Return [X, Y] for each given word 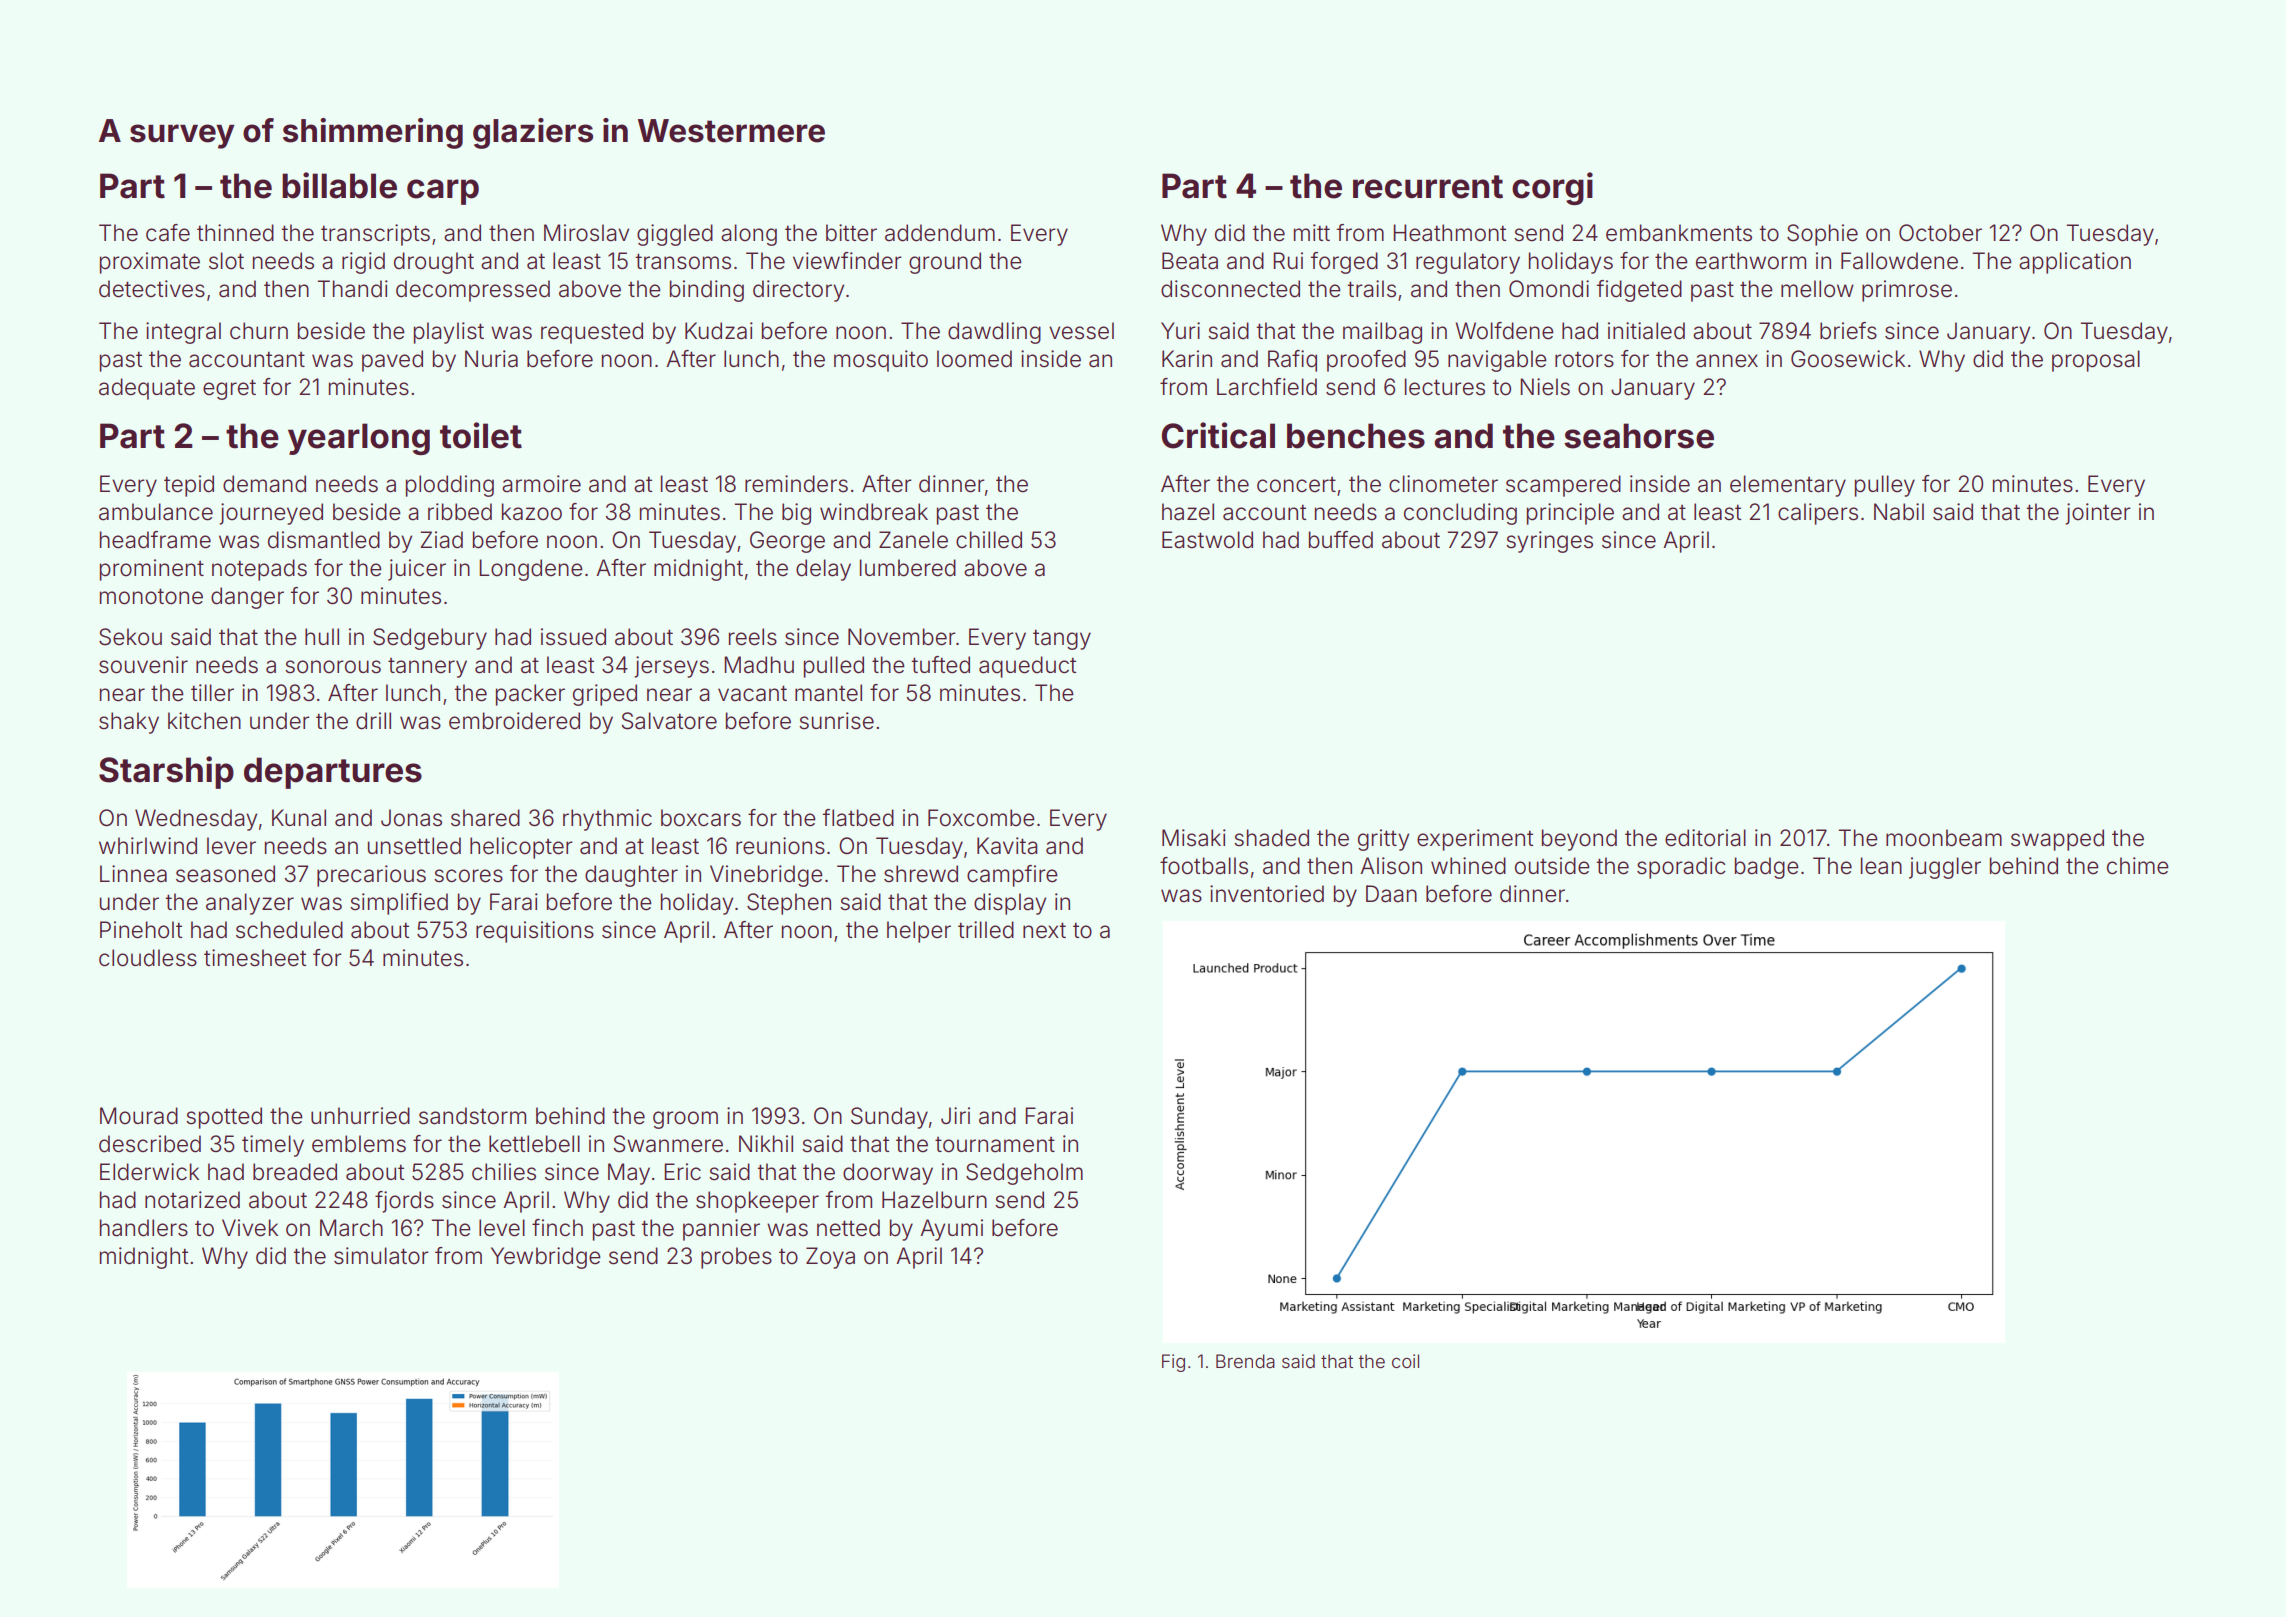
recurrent [1428, 187]
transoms [683, 261]
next [1044, 930]
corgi [1552, 188]
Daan [1391, 894]
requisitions [535, 932]
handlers [144, 1228]
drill [373, 721]
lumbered [908, 568]
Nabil [1899, 512]
